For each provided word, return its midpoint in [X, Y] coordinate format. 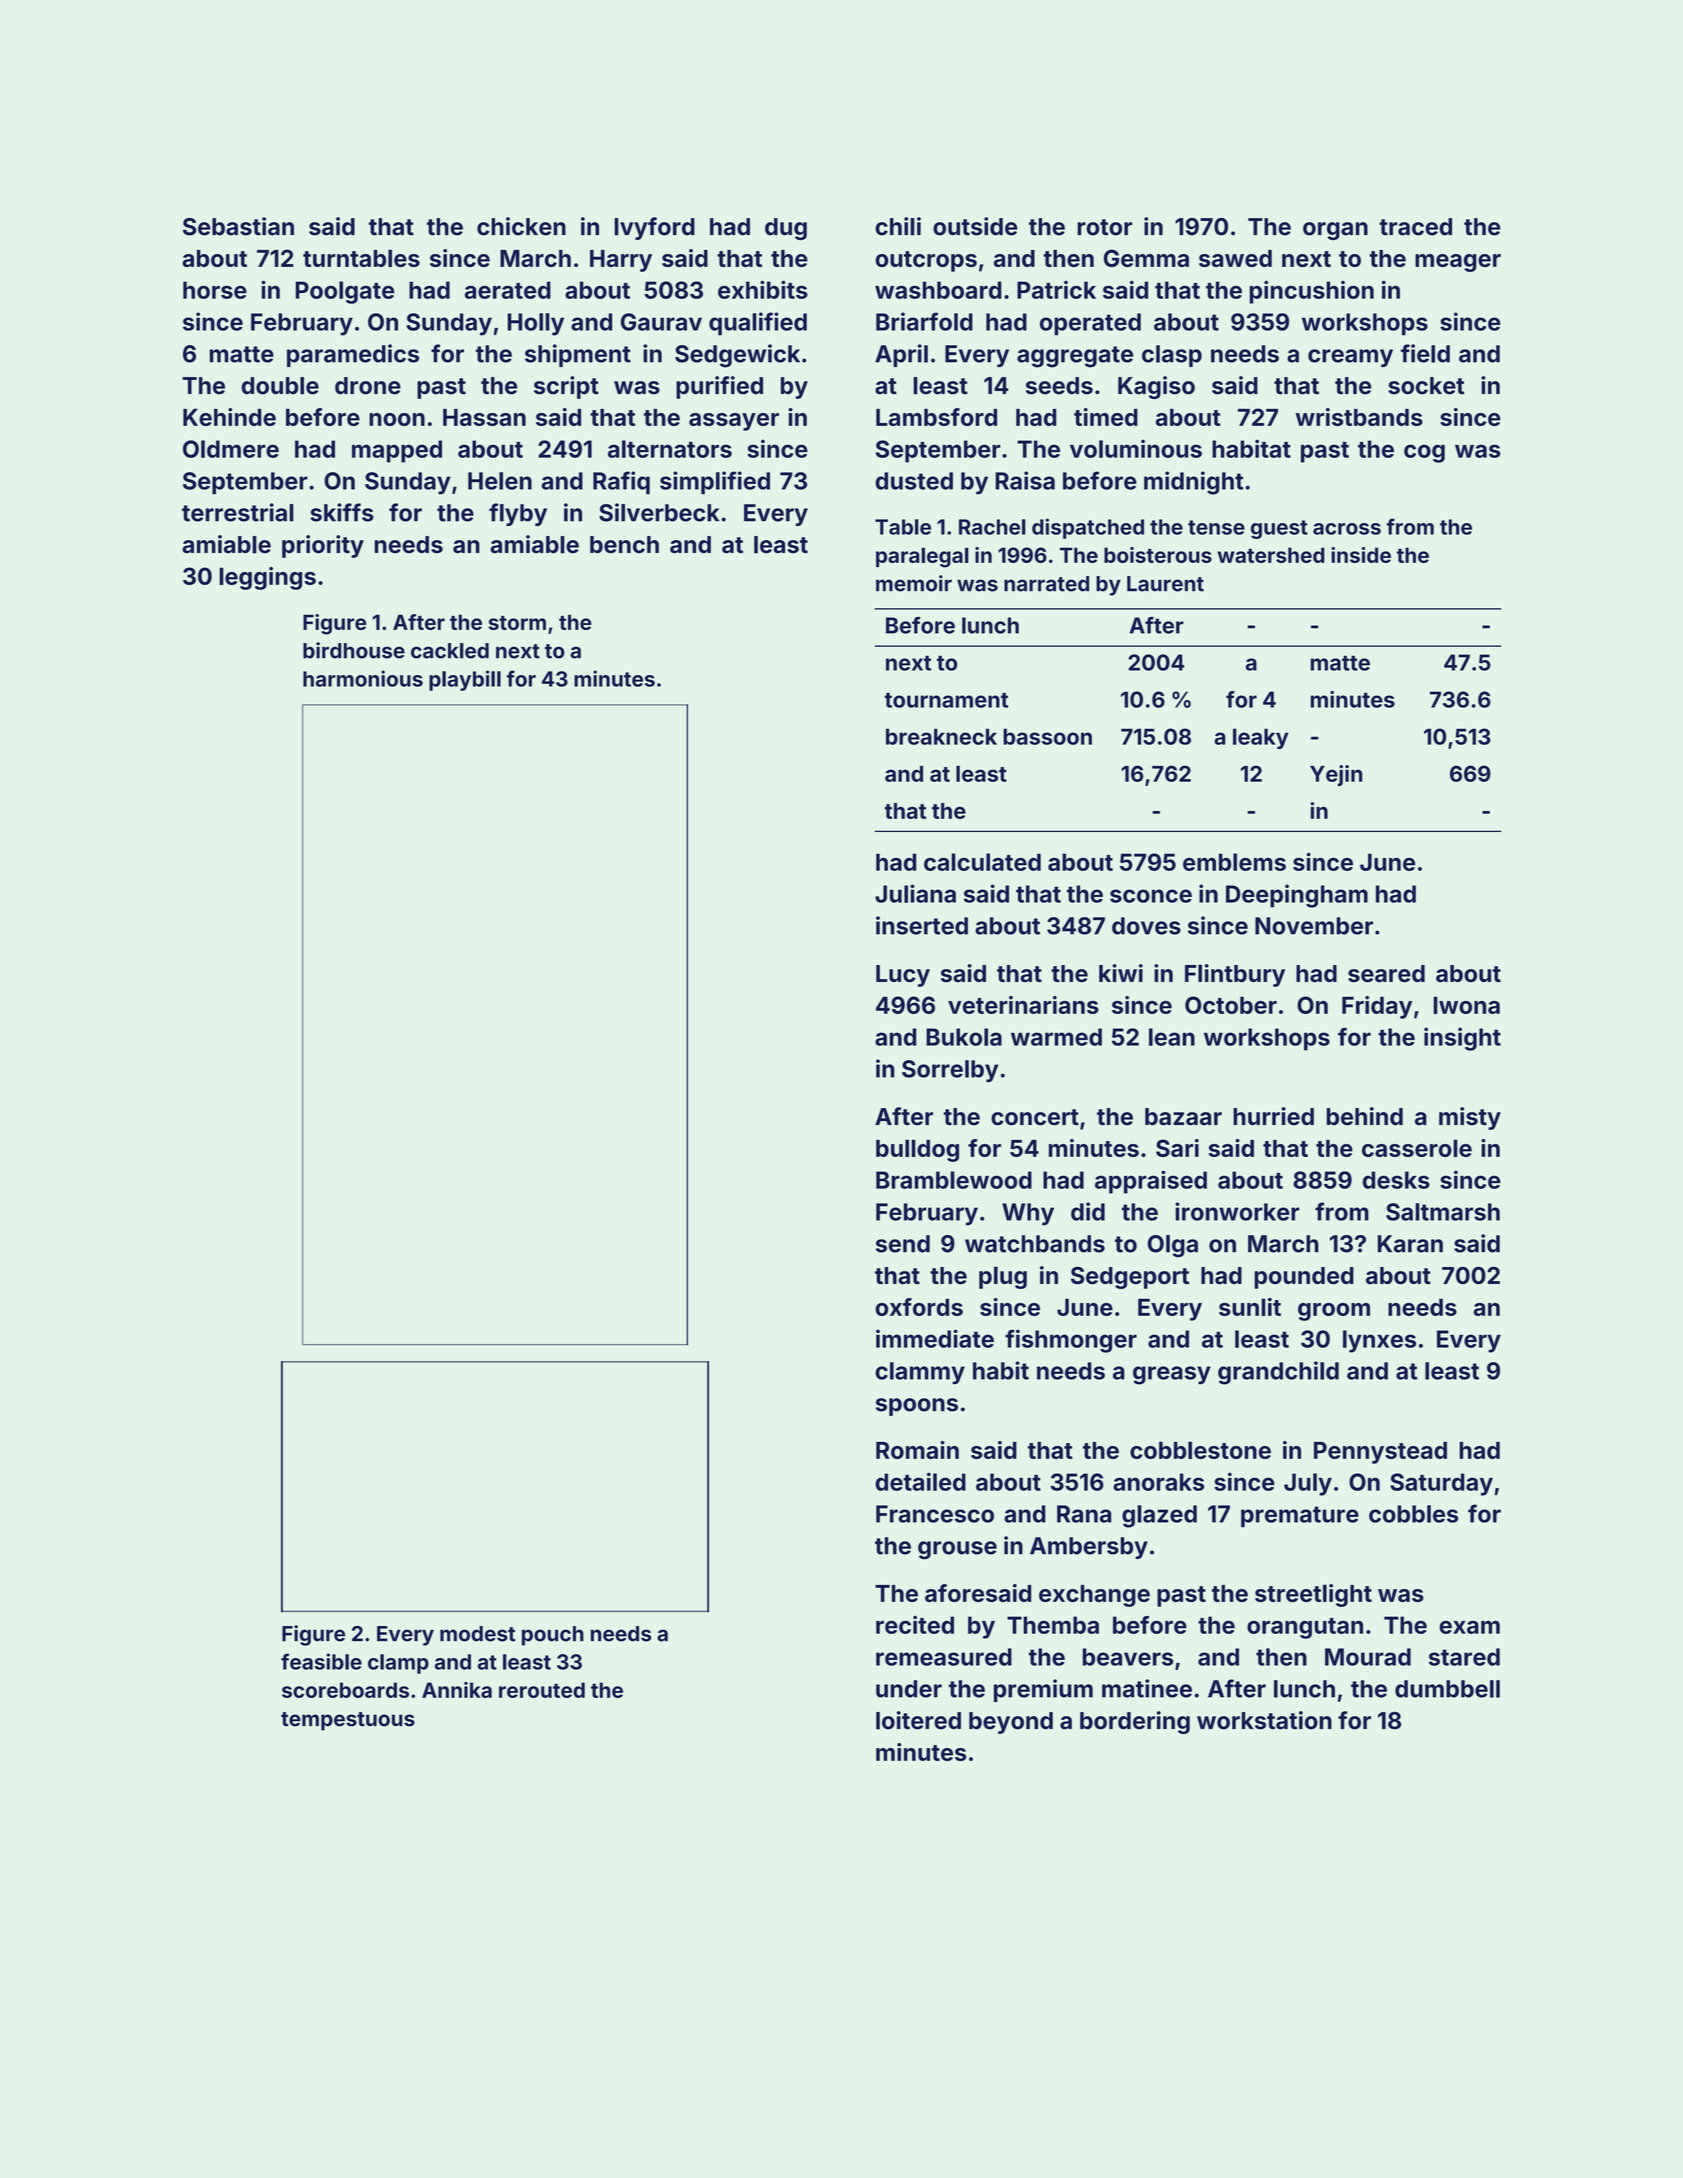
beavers [1128, 1657]
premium [1043, 1690]
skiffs [342, 512]
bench [624, 545]
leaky [1261, 738]
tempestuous [348, 1721]
